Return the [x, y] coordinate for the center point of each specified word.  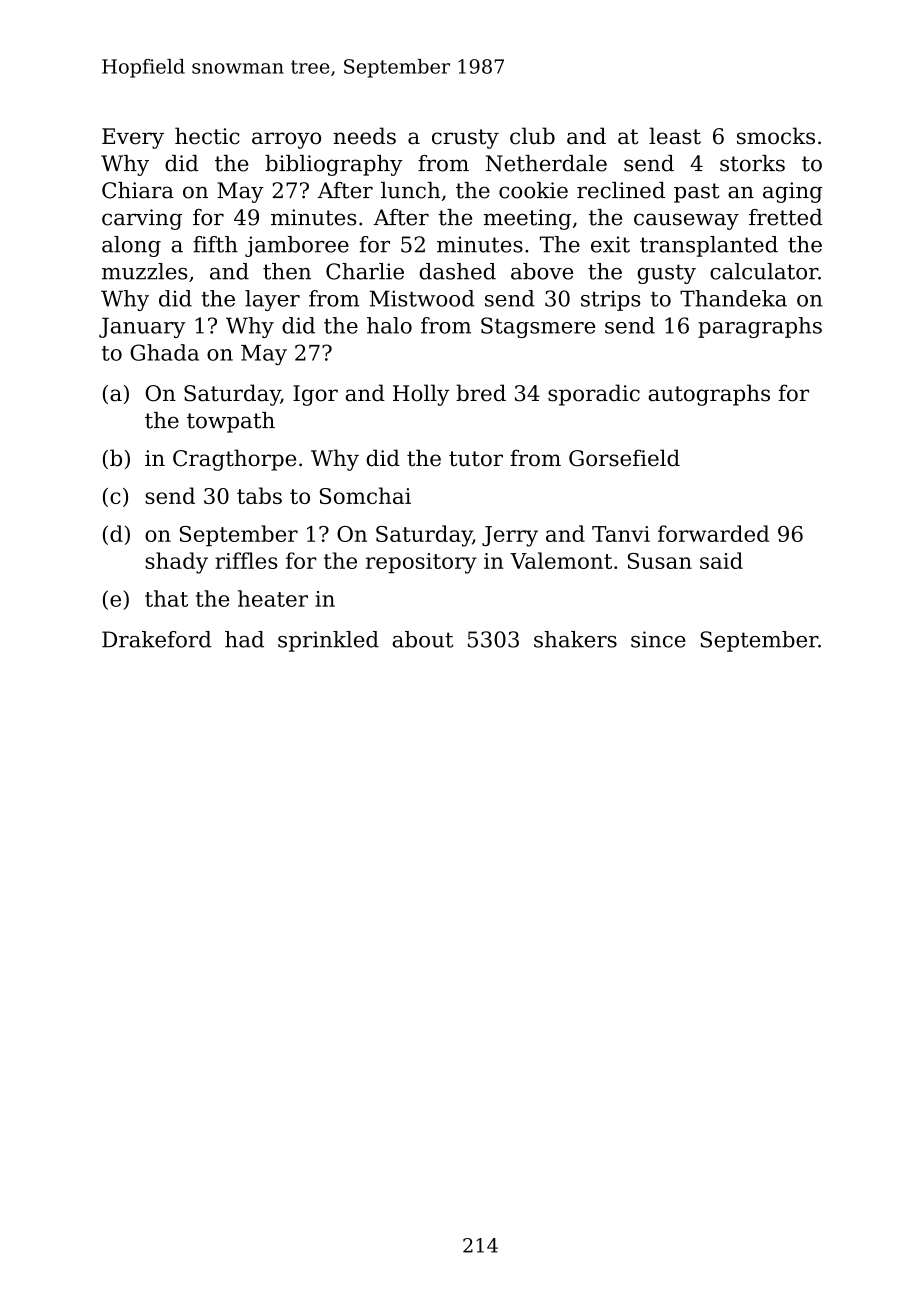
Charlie [365, 271]
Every [133, 138]
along [131, 246]
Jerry [510, 536]
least [675, 136]
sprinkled [328, 641]
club [532, 136]
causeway [686, 221]
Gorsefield [624, 458]
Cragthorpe [234, 460]
